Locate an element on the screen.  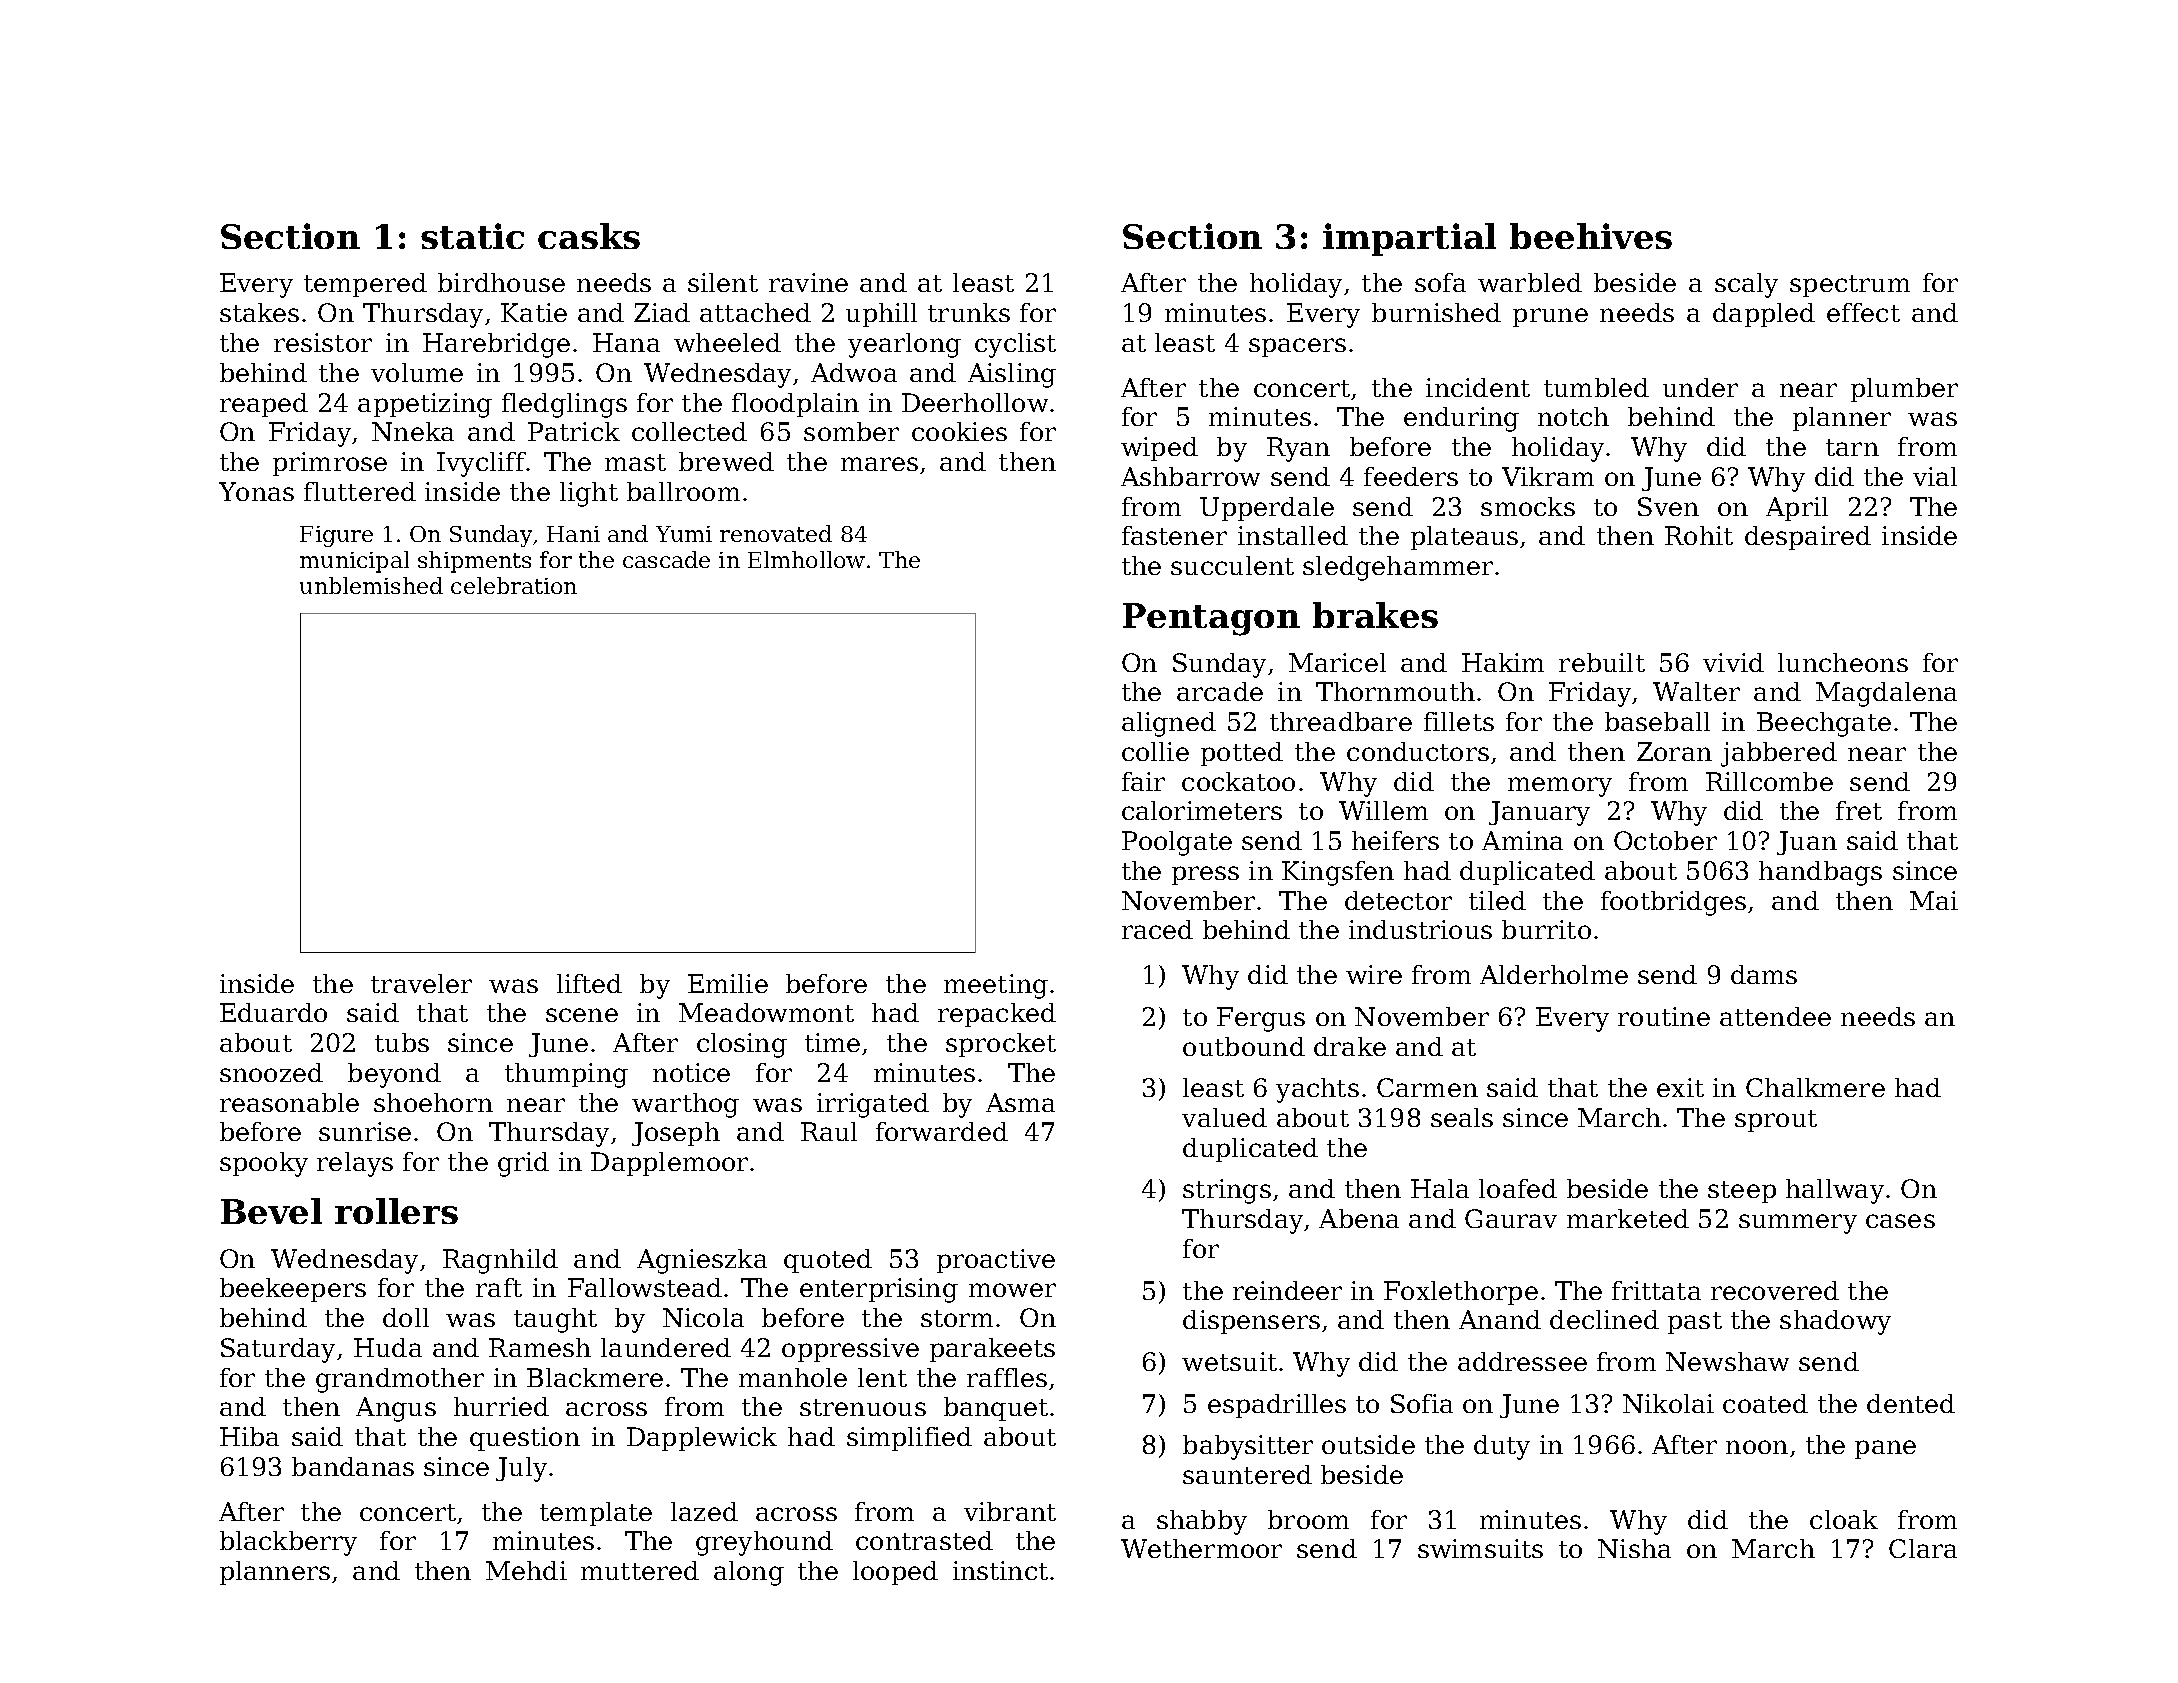
Poolgate is located at coordinates (1177, 843).
